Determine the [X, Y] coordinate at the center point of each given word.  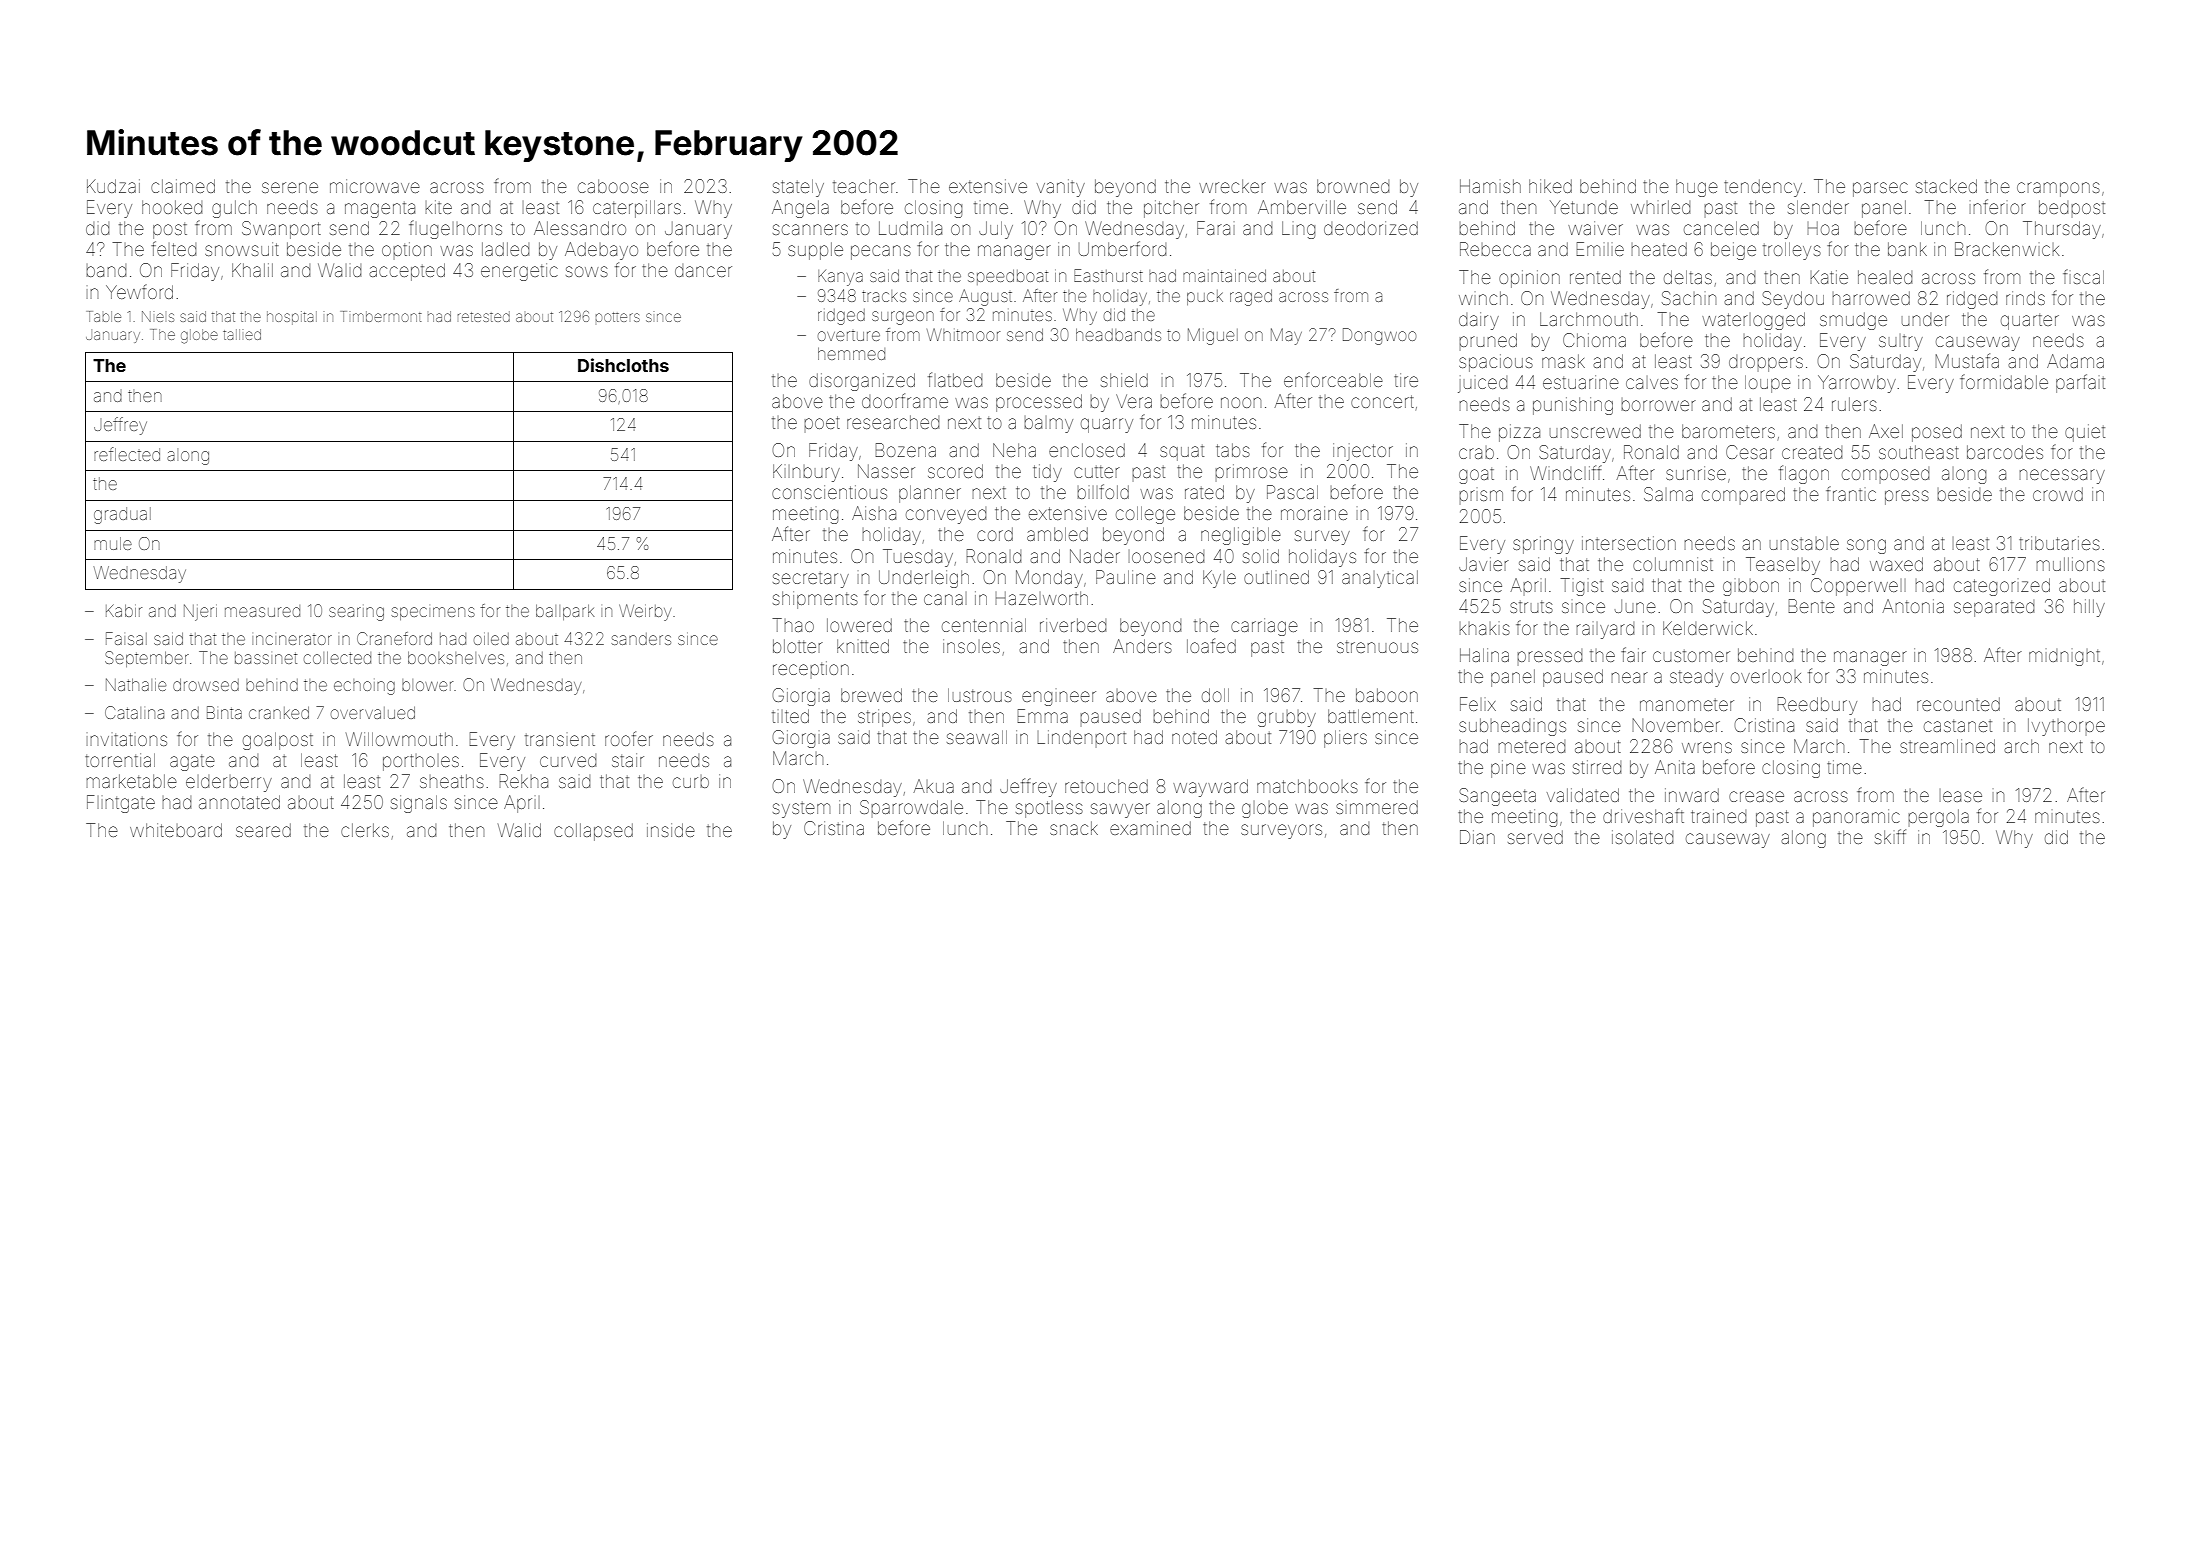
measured [262, 611]
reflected [127, 454]
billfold [1103, 491]
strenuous [1377, 647]
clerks [365, 830]
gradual [122, 515]
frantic [1851, 493]
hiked [1550, 186]
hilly [2089, 608]
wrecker [1232, 186]
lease [1961, 795]
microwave [375, 186]
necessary [2062, 476]
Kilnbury [806, 473]
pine [1508, 769]
